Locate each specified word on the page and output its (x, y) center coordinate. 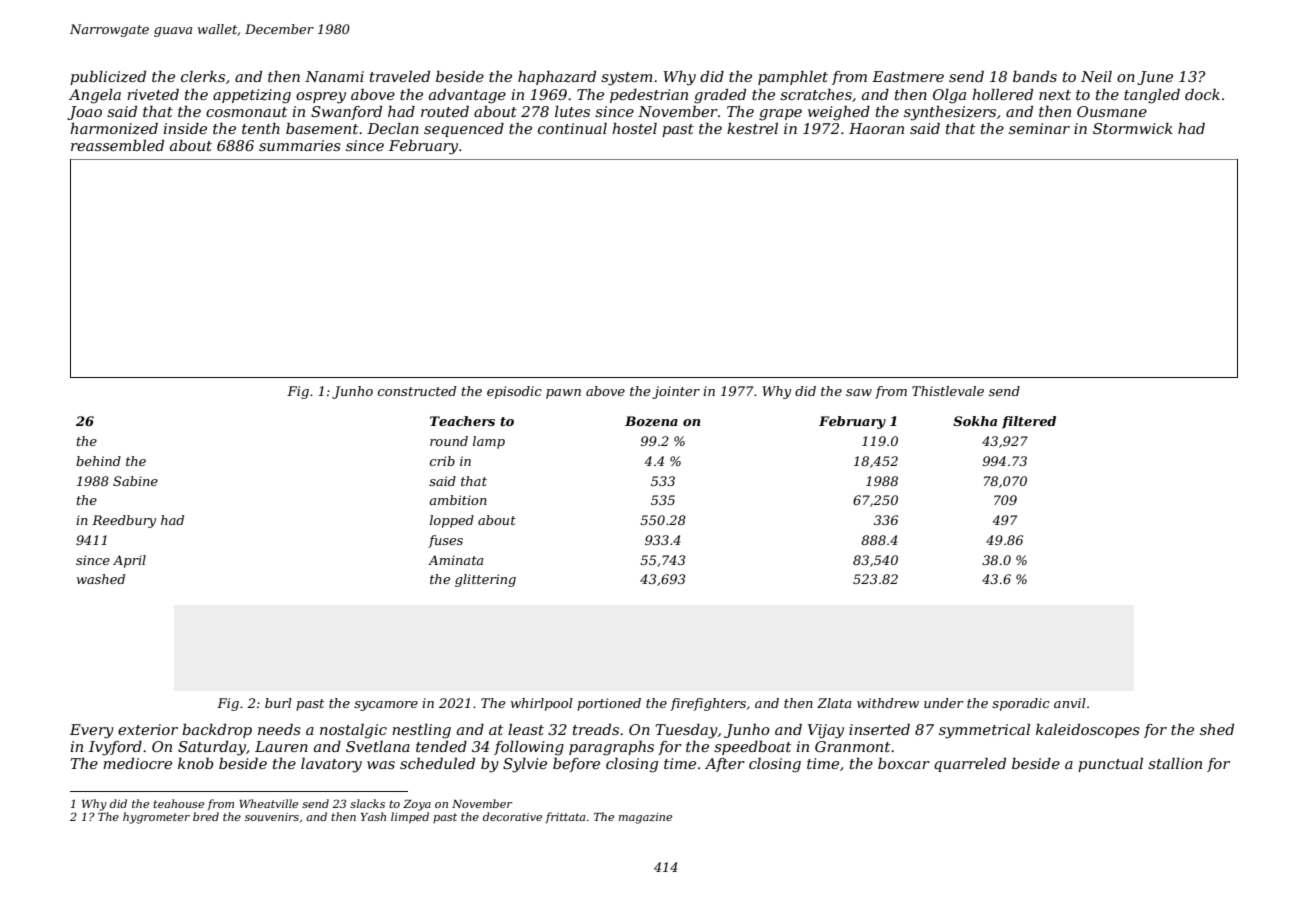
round (449, 441)
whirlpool (542, 704)
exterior (148, 729)
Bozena (651, 421)
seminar (1039, 128)
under (943, 703)
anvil (1070, 703)
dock (1202, 94)
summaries (300, 145)
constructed (417, 391)
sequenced (464, 130)
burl (278, 703)
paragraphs (611, 748)
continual (572, 128)
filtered (1029, 422)
